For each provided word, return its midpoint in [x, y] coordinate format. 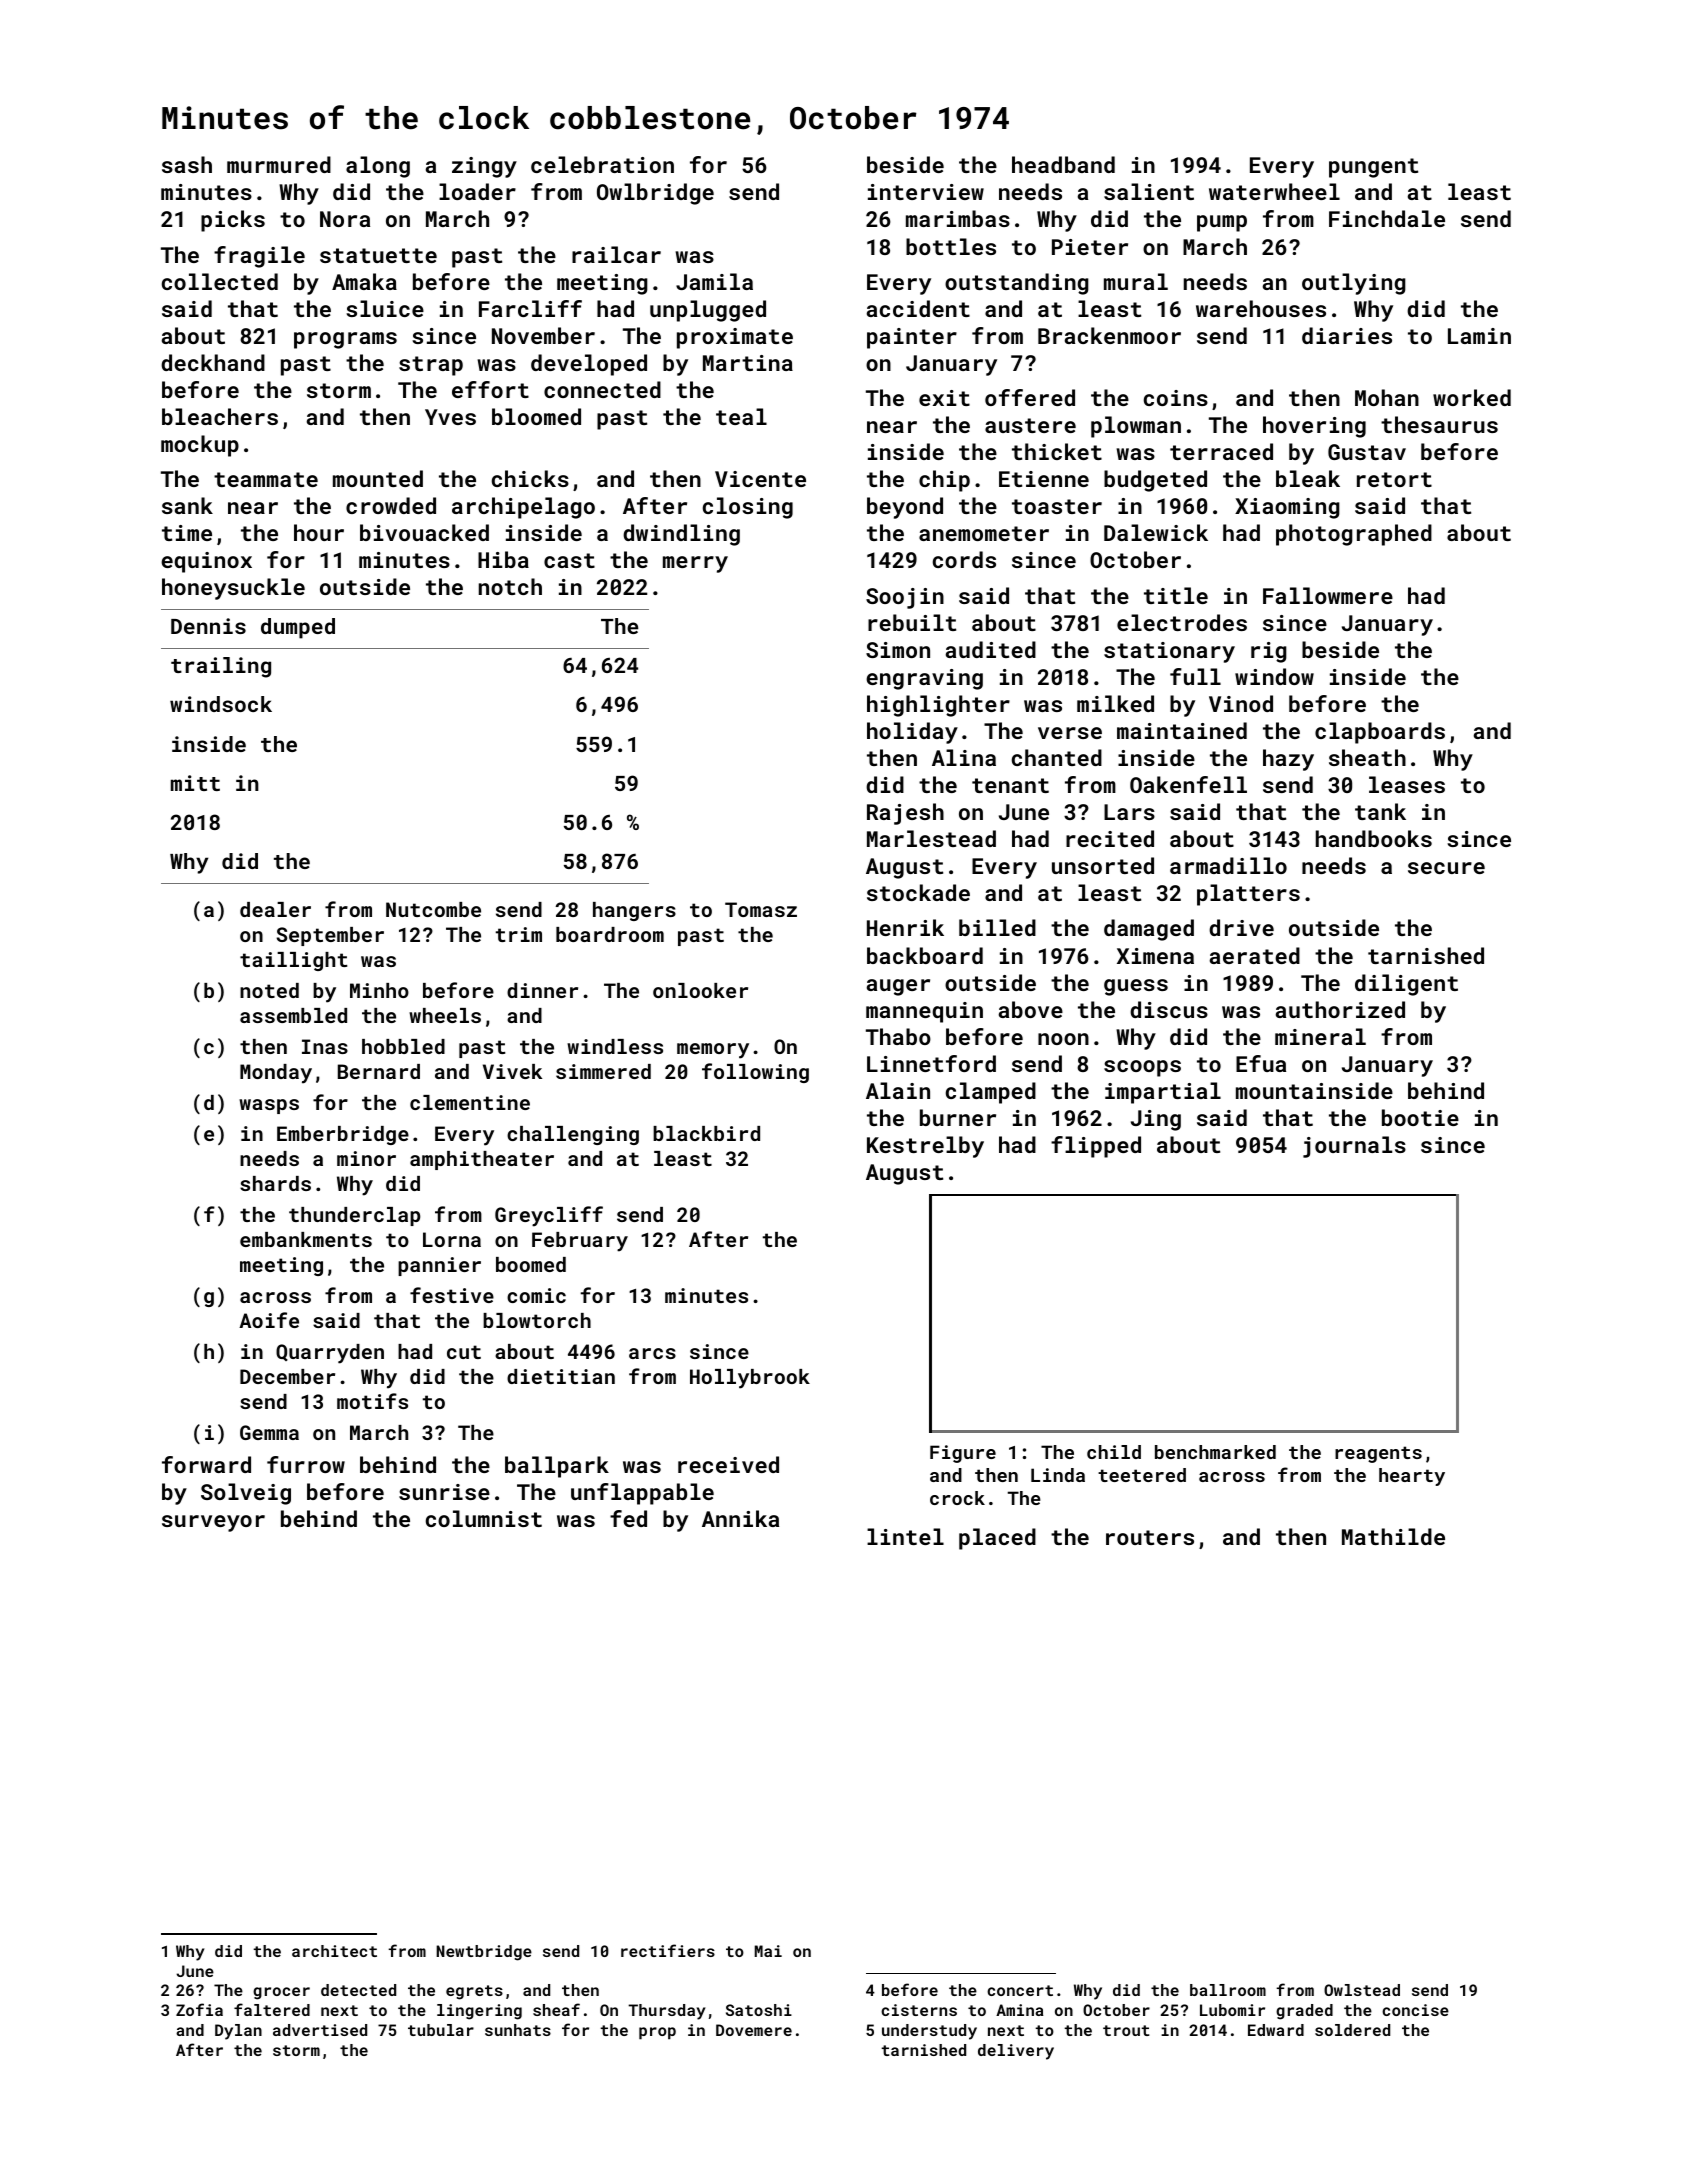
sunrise [444, 1492]
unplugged [708, 311]
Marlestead [931, 838]
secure [1446, 868]
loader [477, 191]
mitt [195, 783]
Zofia [199, 2009]
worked [1472, 397]
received [728, 1464]
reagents [1378, 1454]
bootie [1420, 1117]
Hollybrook [750, 1379]
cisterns [919, 2010]
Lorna [452, 1239]
